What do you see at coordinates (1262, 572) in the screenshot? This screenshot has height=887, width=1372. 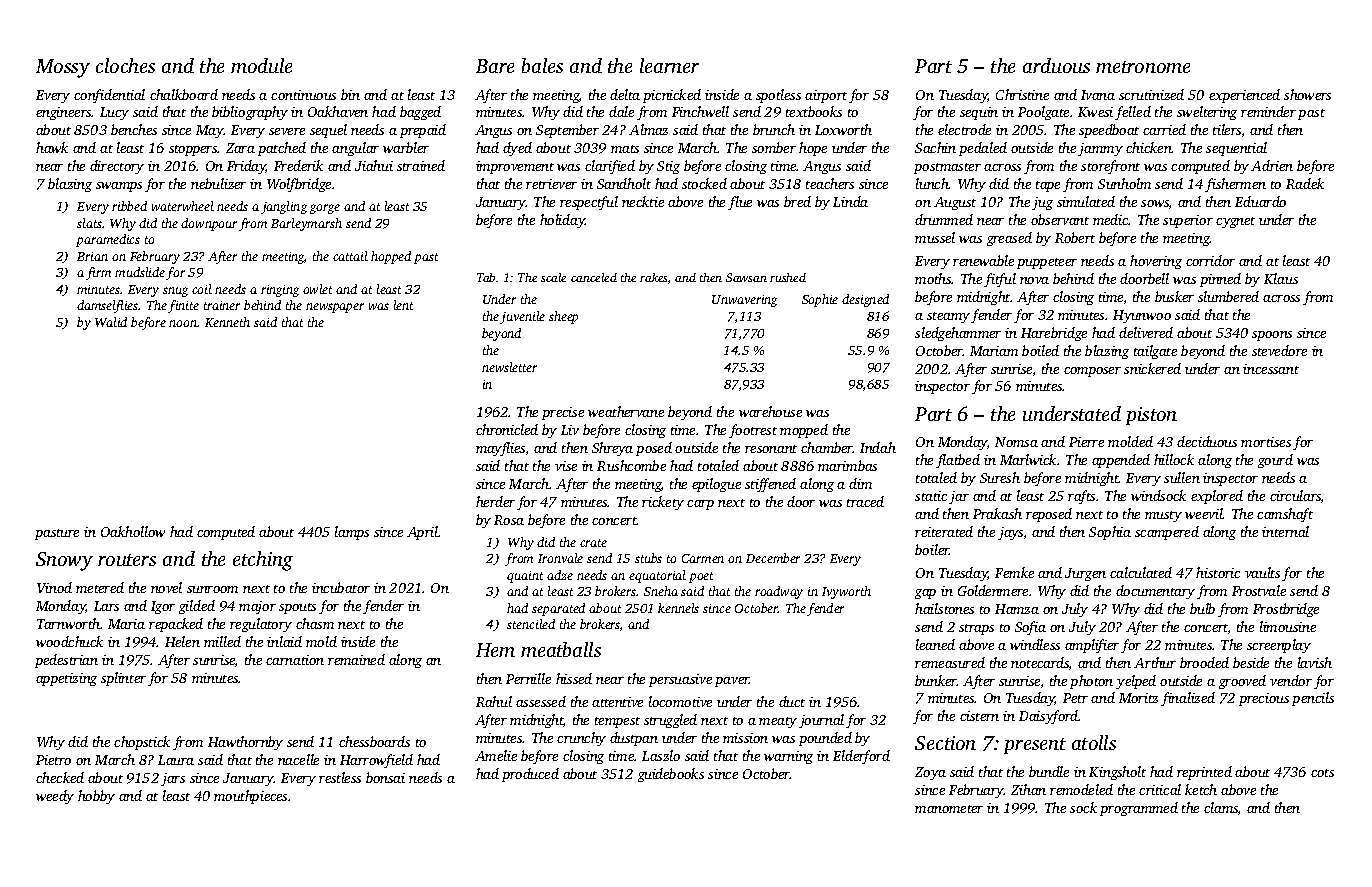 I see `vaults` at bounding box center [1262, 572].
